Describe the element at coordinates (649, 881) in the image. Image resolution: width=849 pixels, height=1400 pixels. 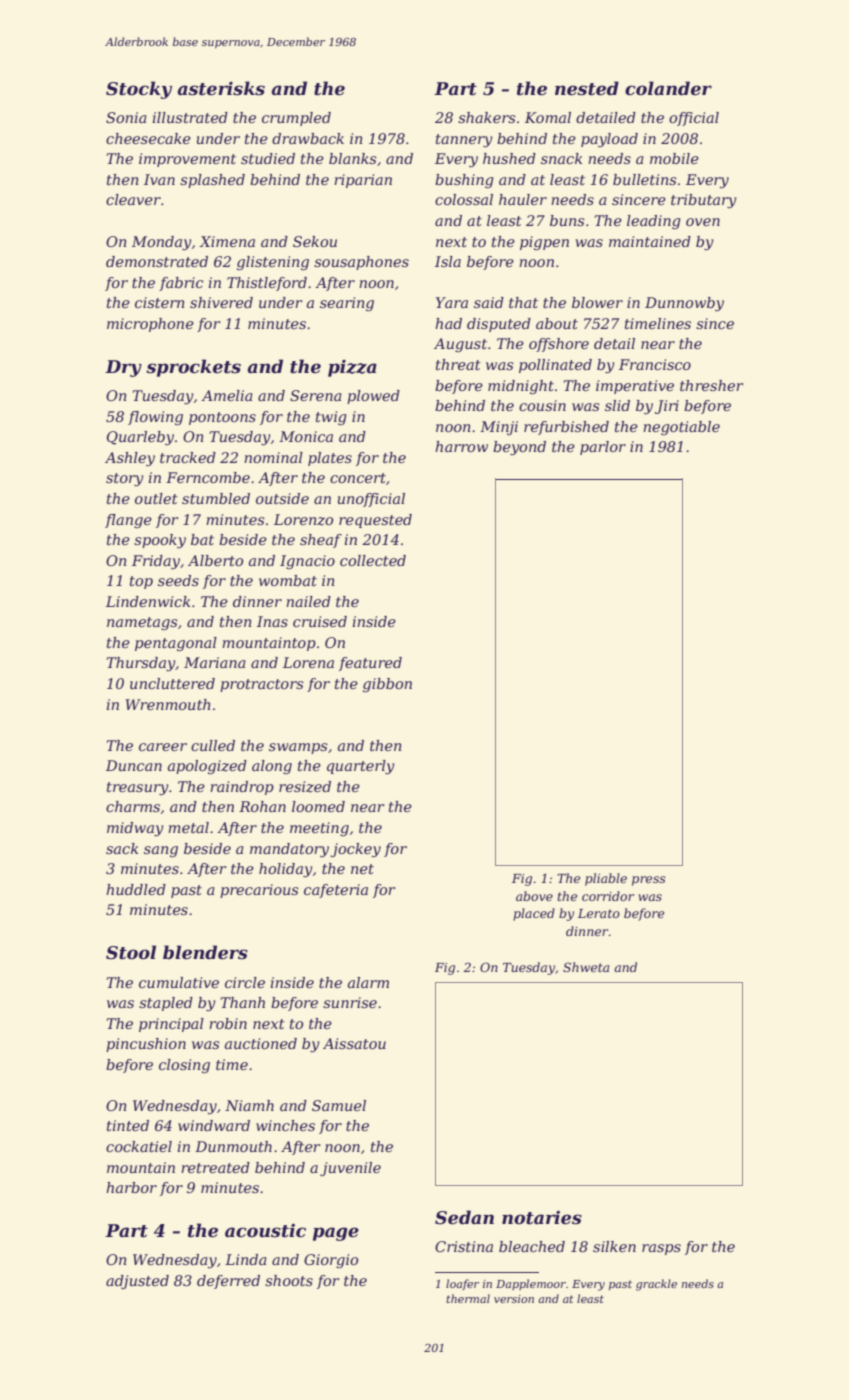
I see `press` at that location.
